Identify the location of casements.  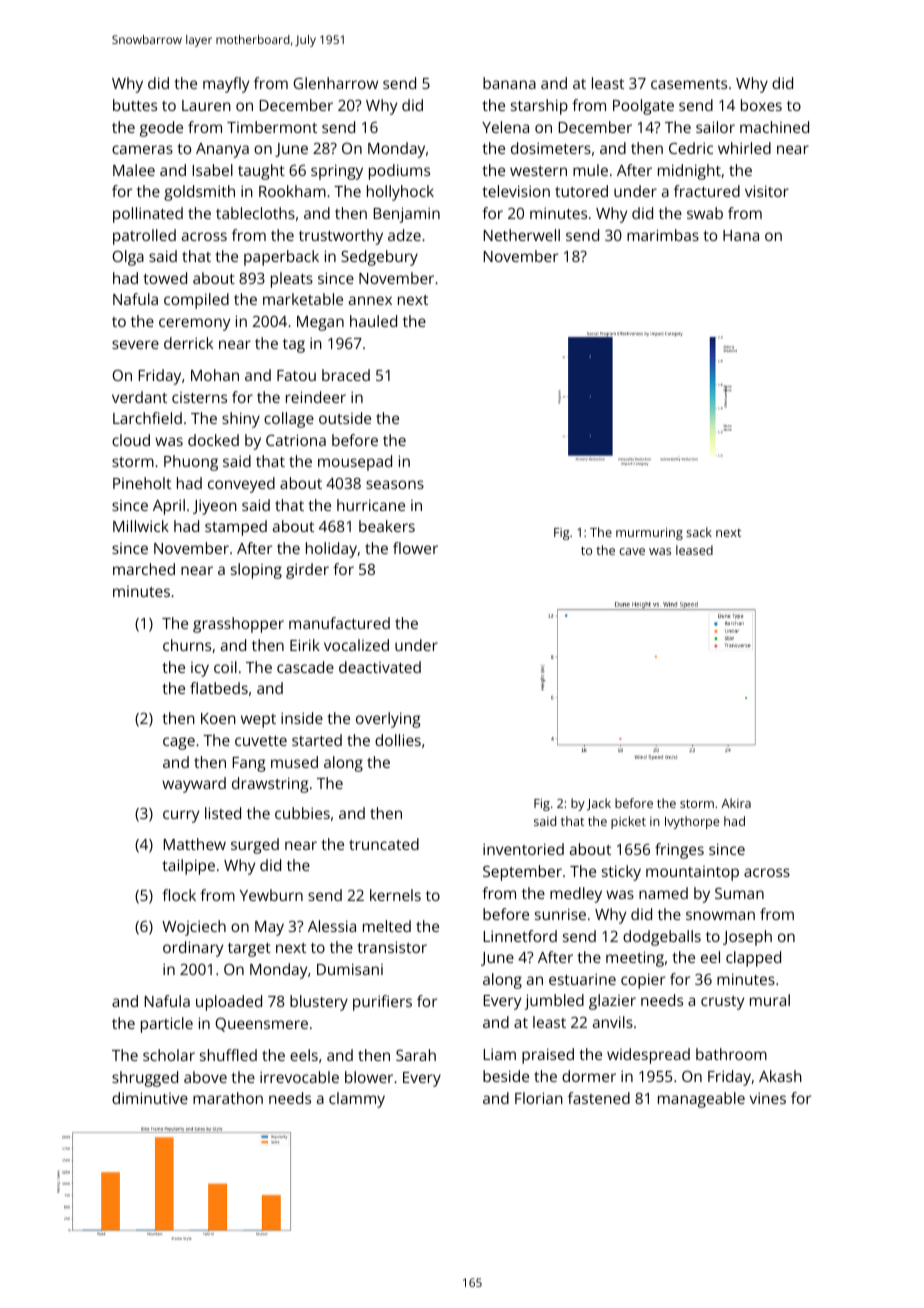
(689, 84).
